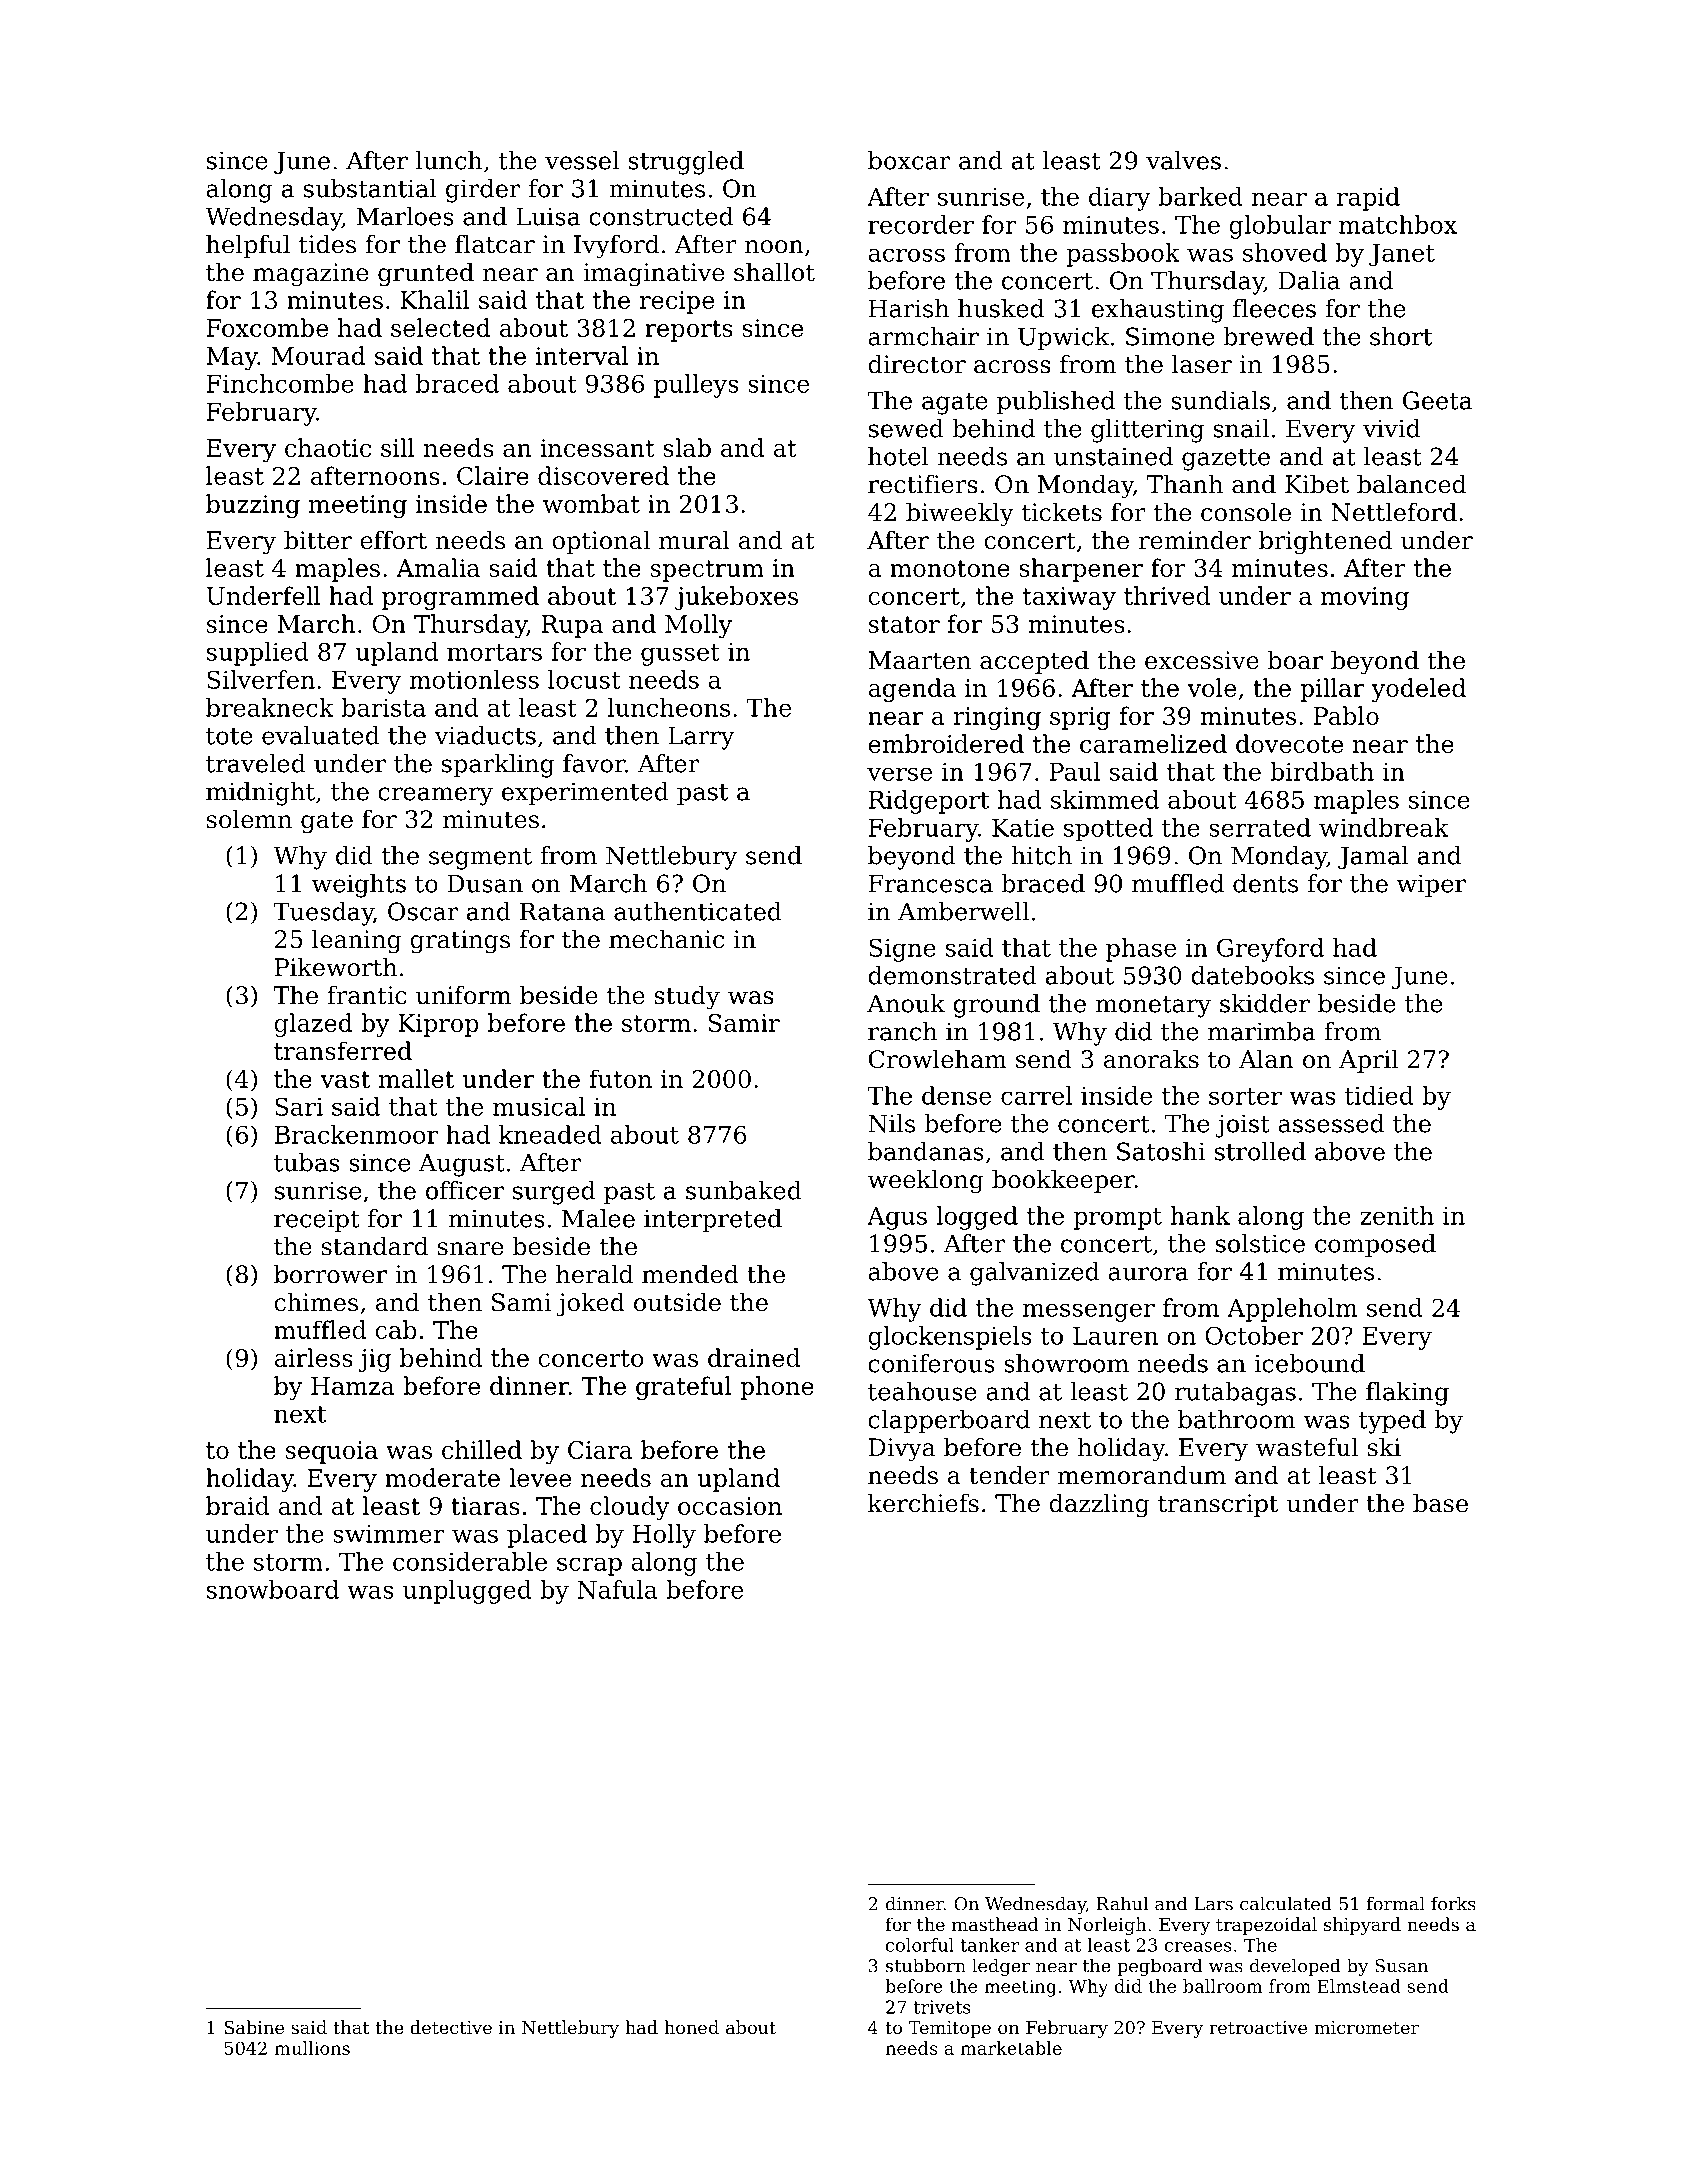 The image size is (1683, 2178). Describe the element at coordinates (1346, 715) in the screenshot. I see `Pablo` at that location.
